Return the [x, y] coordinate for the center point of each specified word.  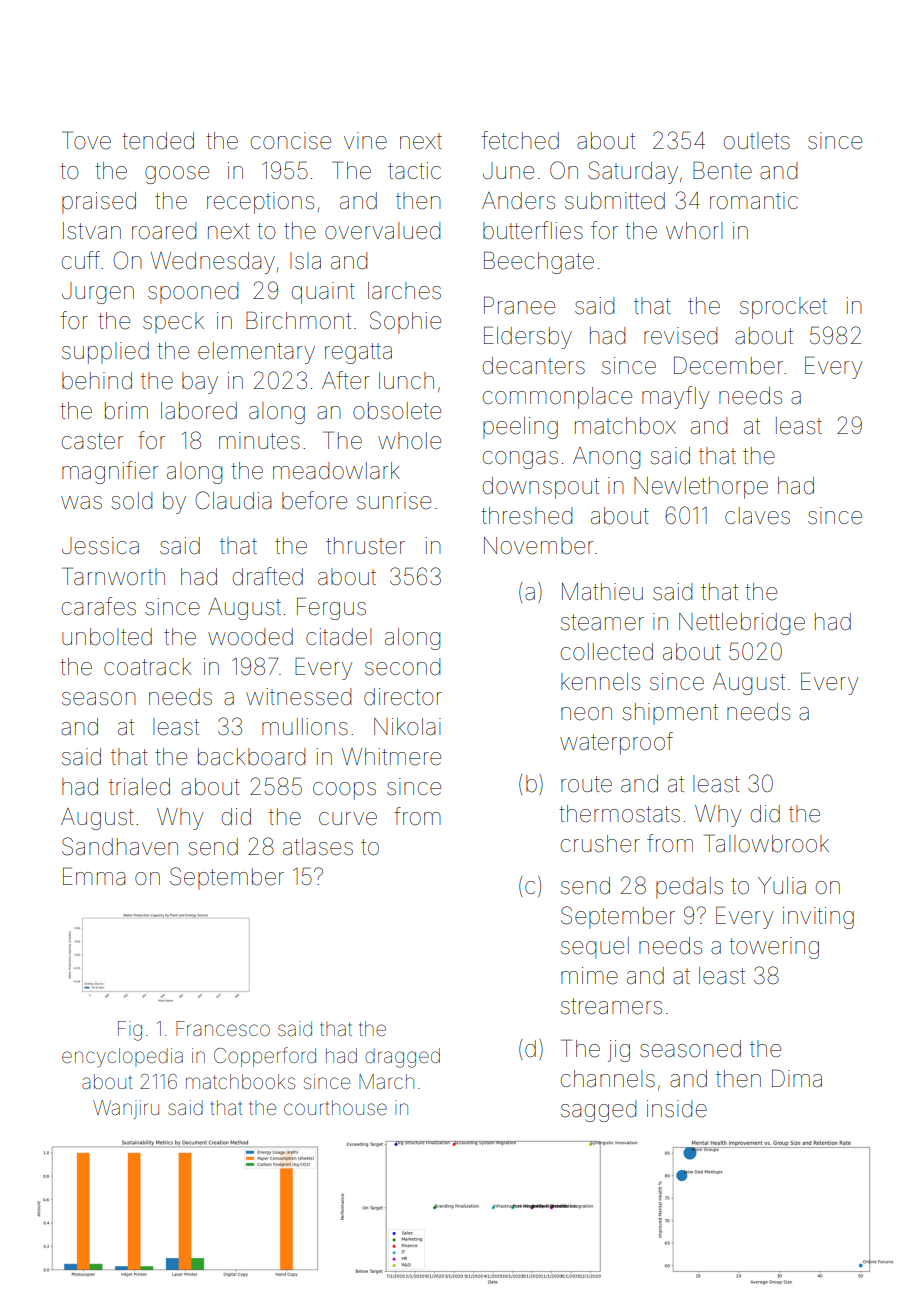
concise [291, 141]
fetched [520, 140]
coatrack [147, 667]
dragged [402, 1058]
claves [757, 516]
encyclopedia [122, 1057]
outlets [757, 141]
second [402, 667]
